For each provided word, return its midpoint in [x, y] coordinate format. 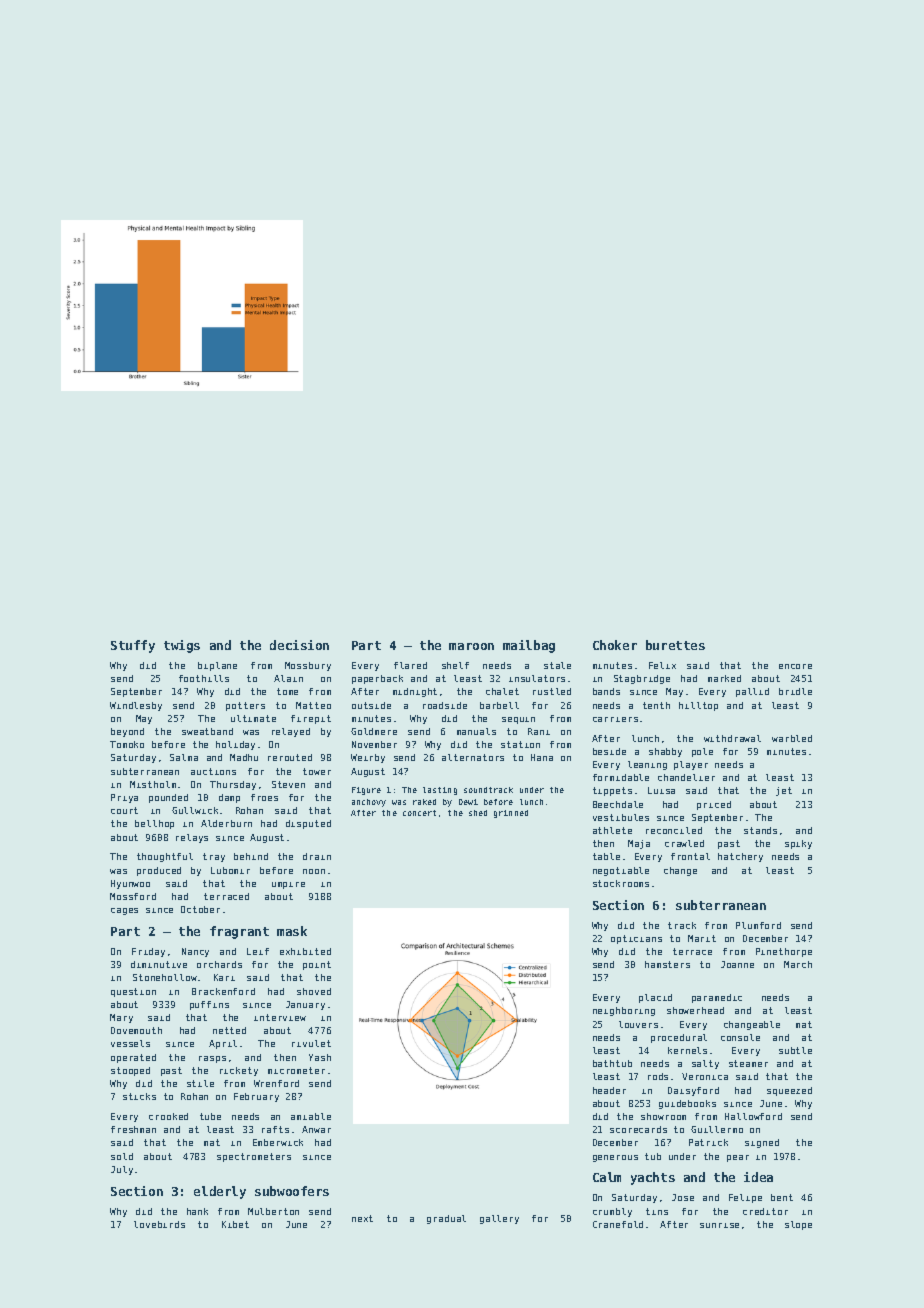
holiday [235, 745]
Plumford [758, 925]
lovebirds [159, 1224]
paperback [377, 679]
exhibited [305, 951]
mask [292, 931]
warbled [792, 738]
